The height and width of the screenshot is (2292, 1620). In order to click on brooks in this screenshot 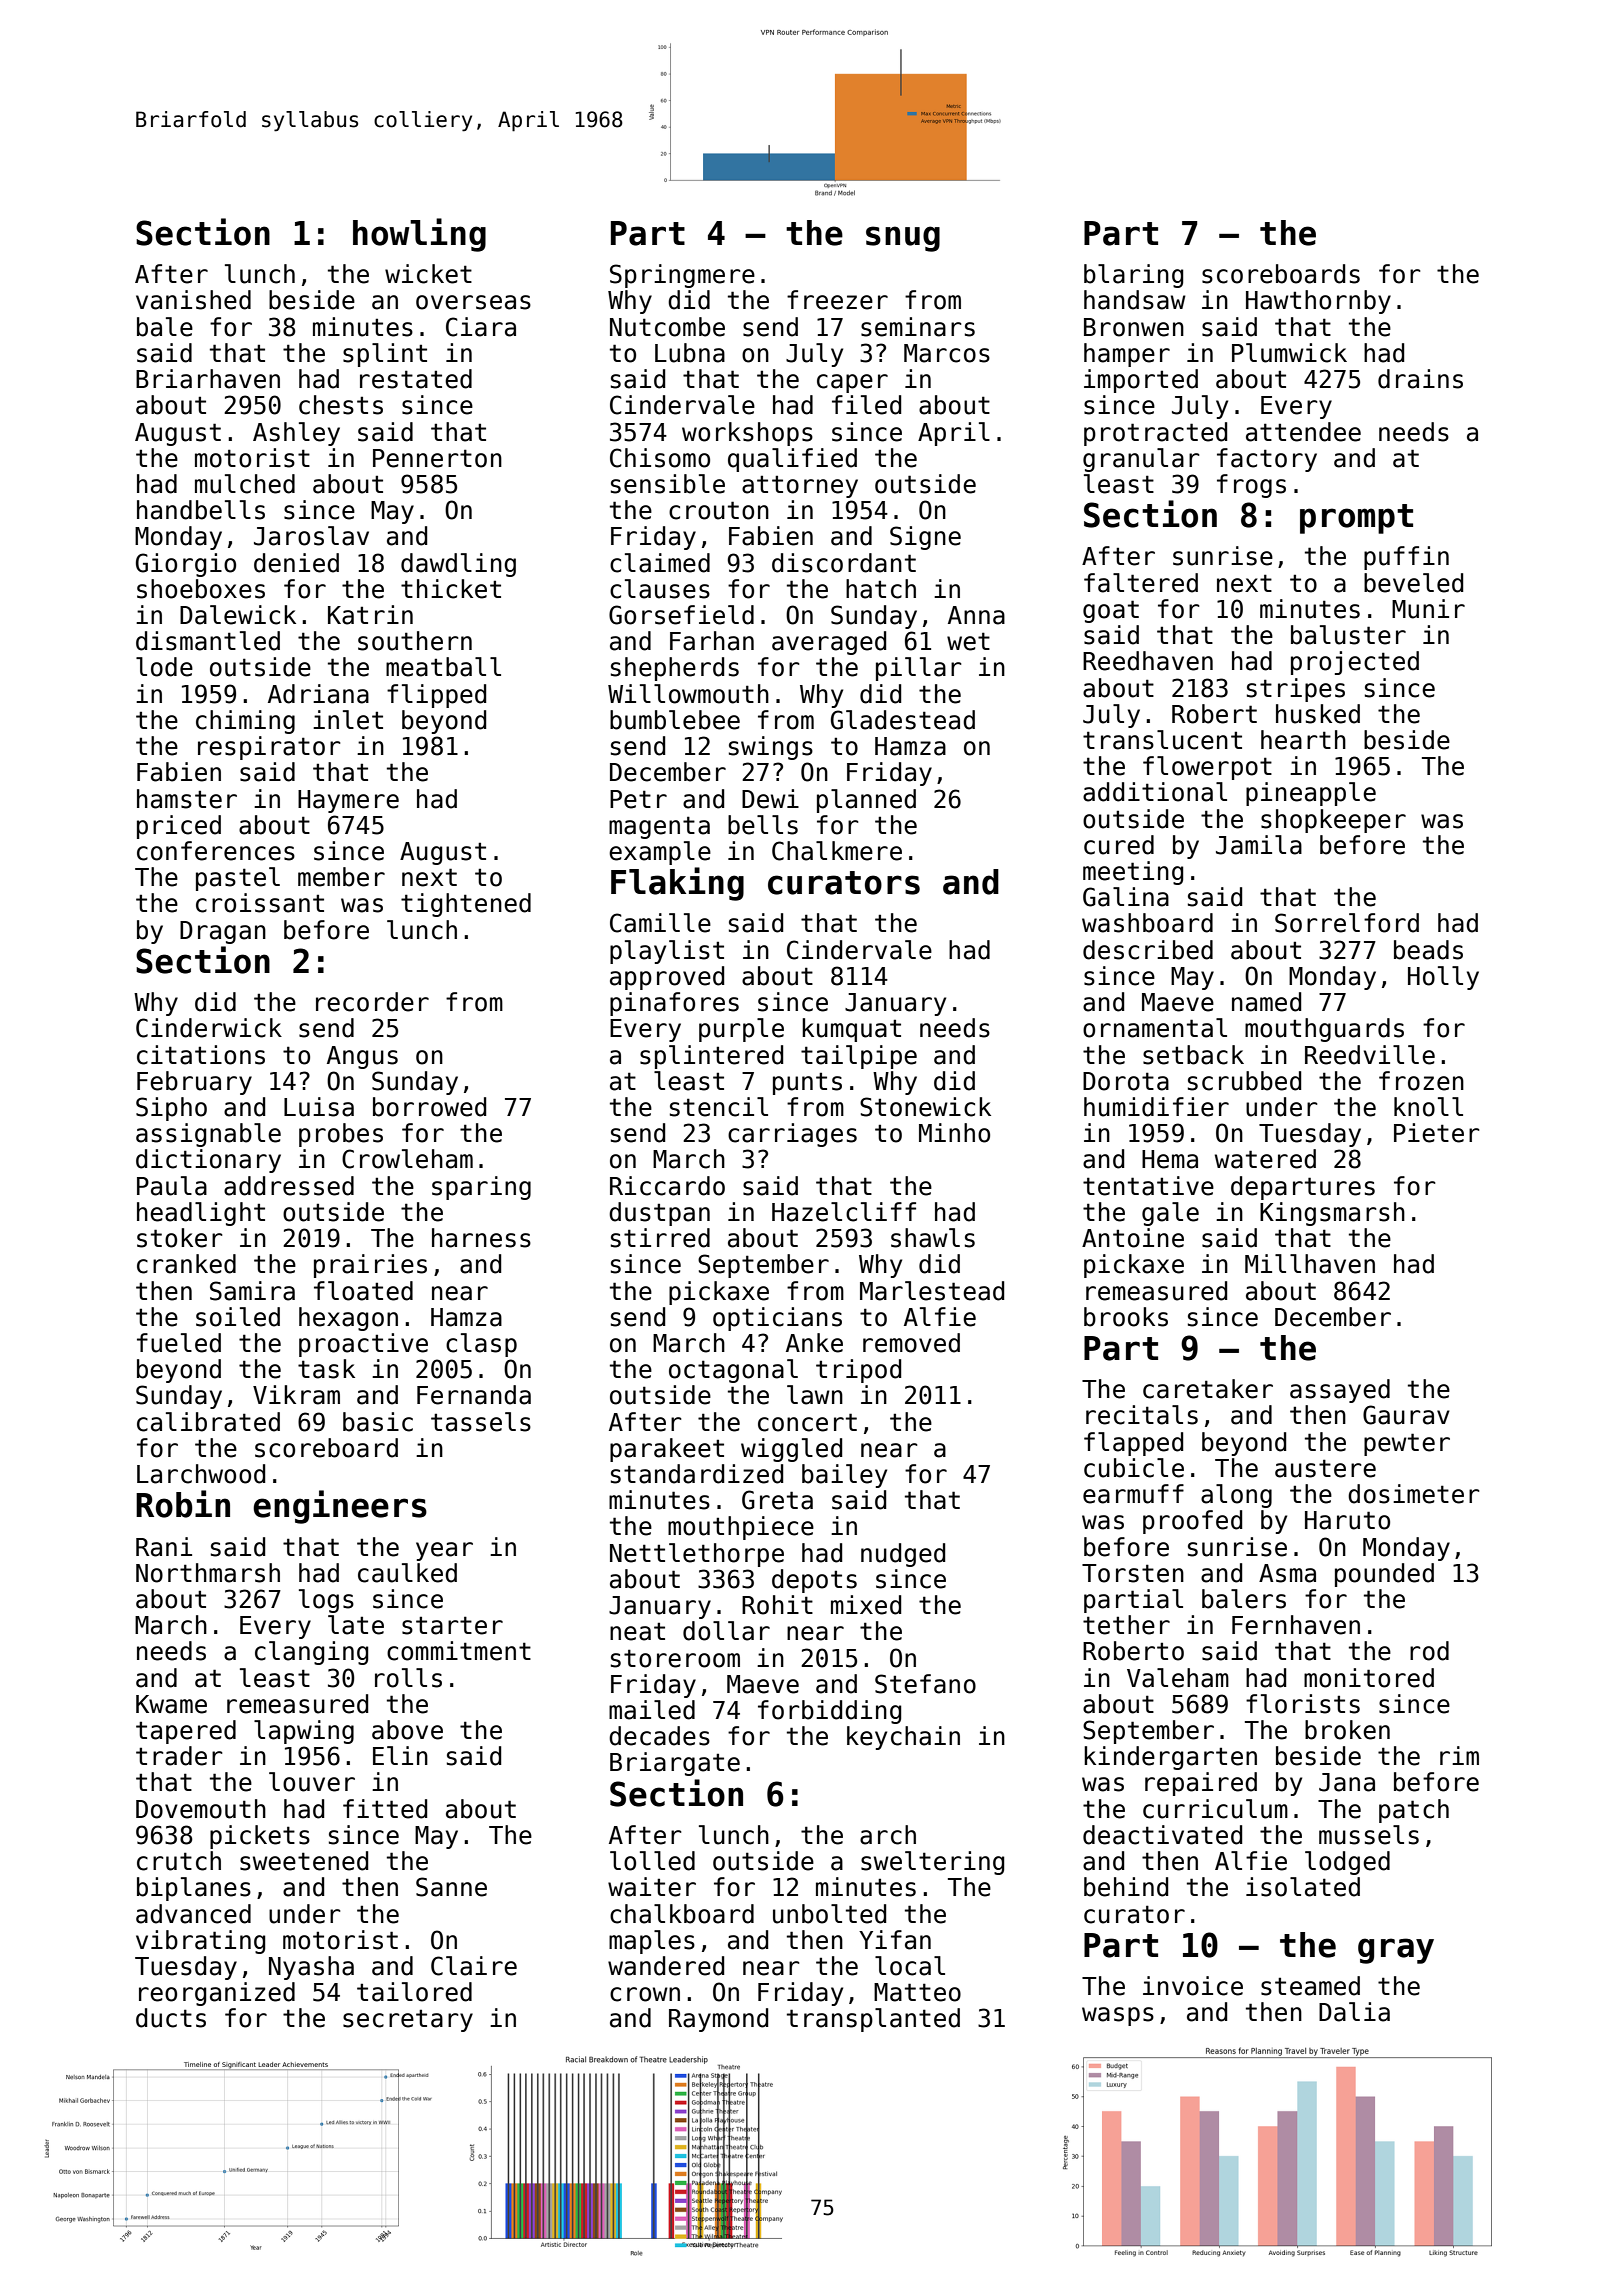, I will do `click(1126, 1317)`.
